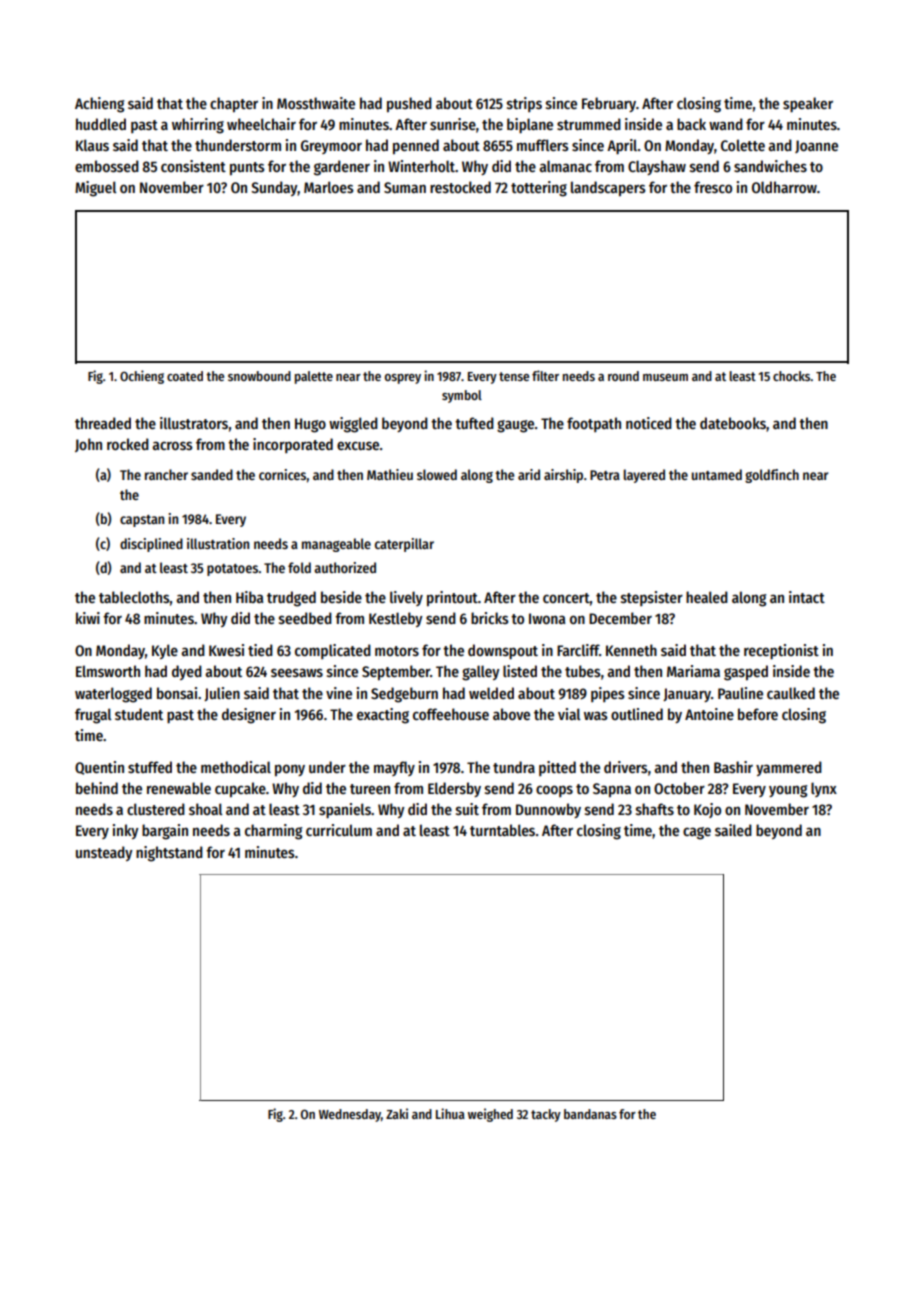  I want to click on concert, so click(566, 598).
